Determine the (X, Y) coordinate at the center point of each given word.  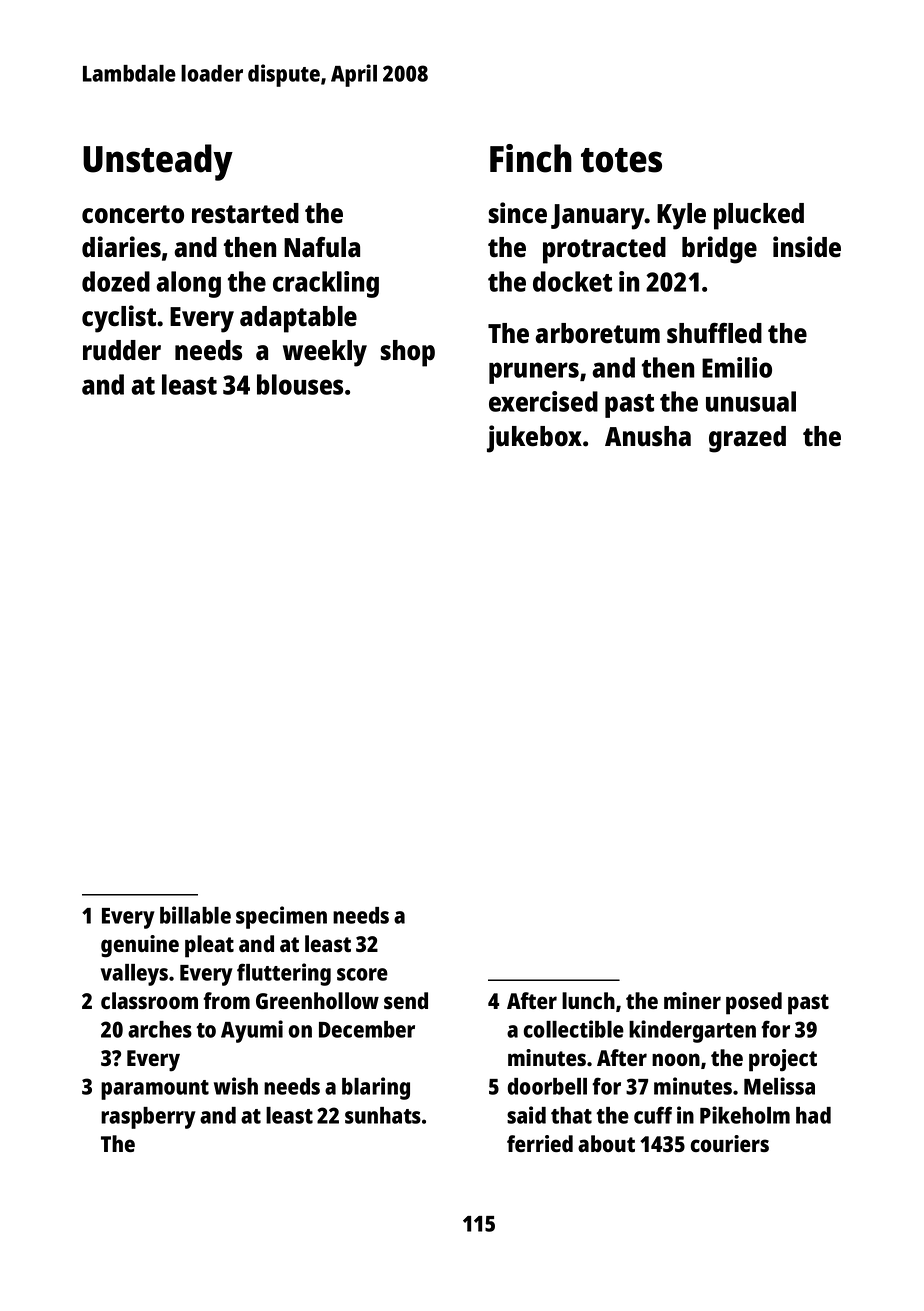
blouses (300, 384)
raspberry (148, 1118)
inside (807, 247)
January (598, 217)
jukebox (534, 439)
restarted (245, 213)
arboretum (597, 333)
